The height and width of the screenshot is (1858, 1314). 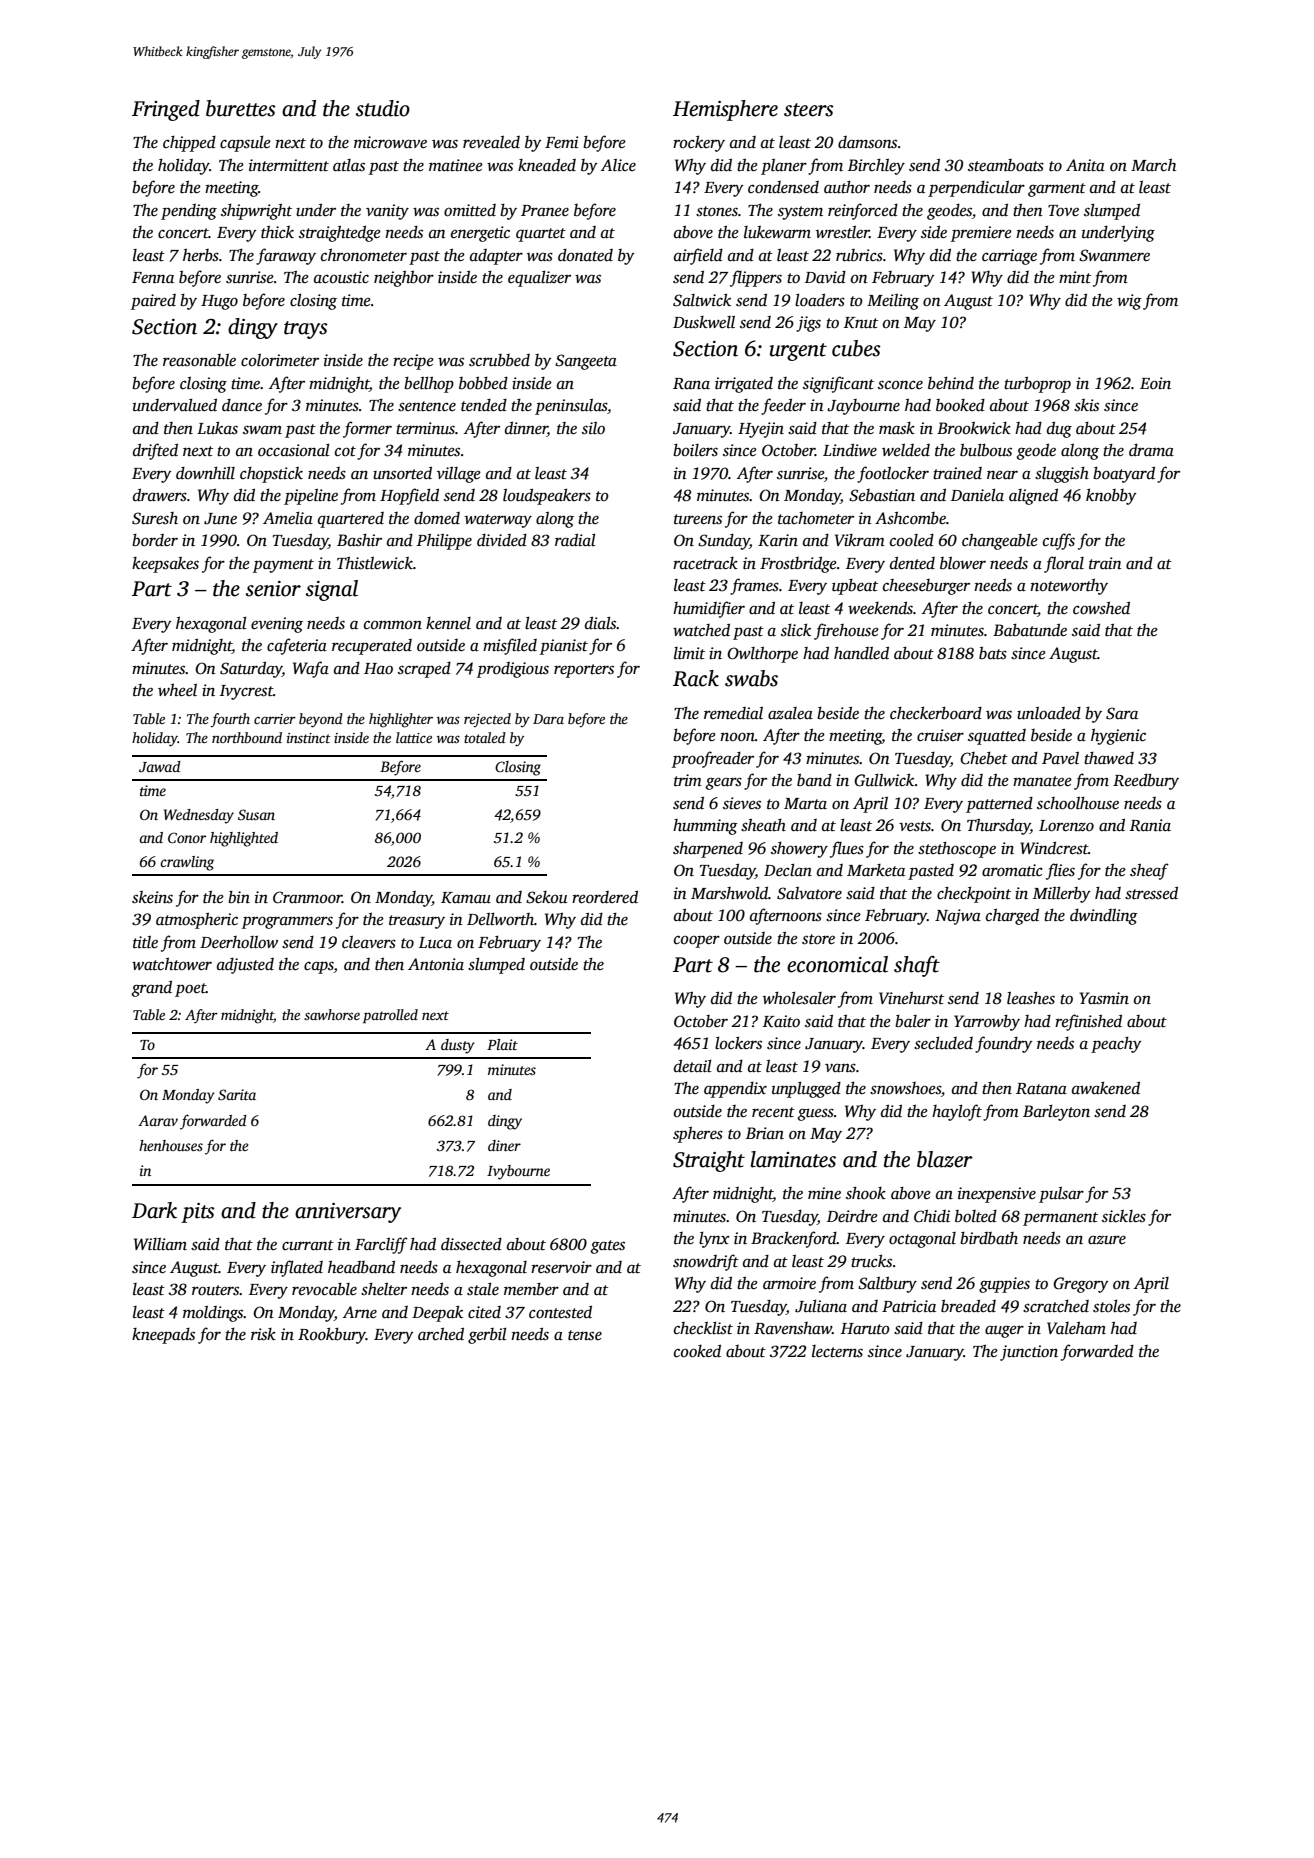 What do you see at coordinates (866, 1193) in the screenshot?
I see `shook` at bounding box center [866, 1193].
